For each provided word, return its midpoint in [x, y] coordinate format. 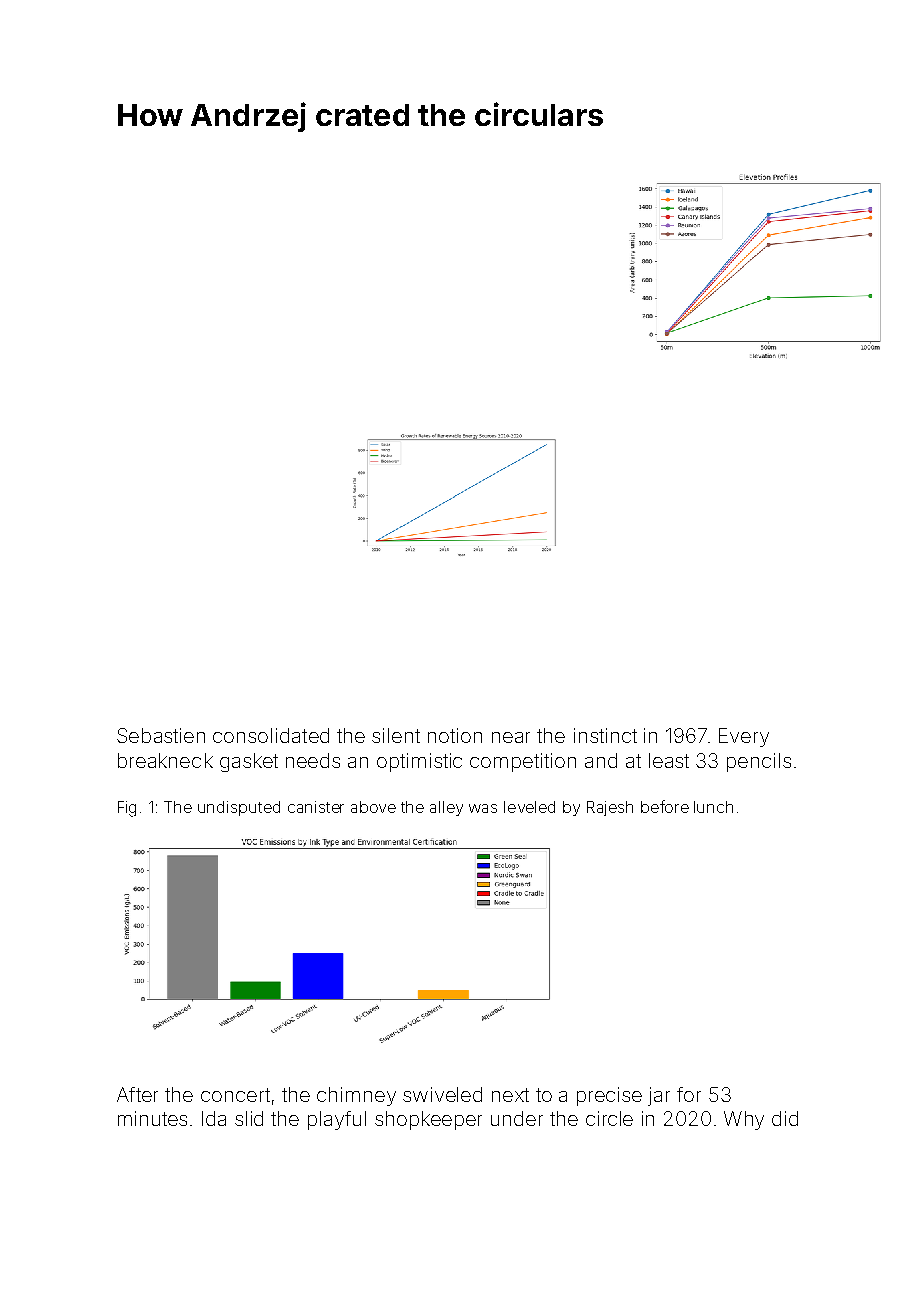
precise [609, 1096]
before [665, 806]
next [510, 1095]
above [373, 807]
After [137, 1094]
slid [249, 1118]
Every [744, 737]
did [785, 1118]
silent [396, 735]
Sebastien [161, 735]
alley [446, 808]
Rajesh [610, 808]
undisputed [239, 808]
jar [659, 1096]
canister [316, 807]
